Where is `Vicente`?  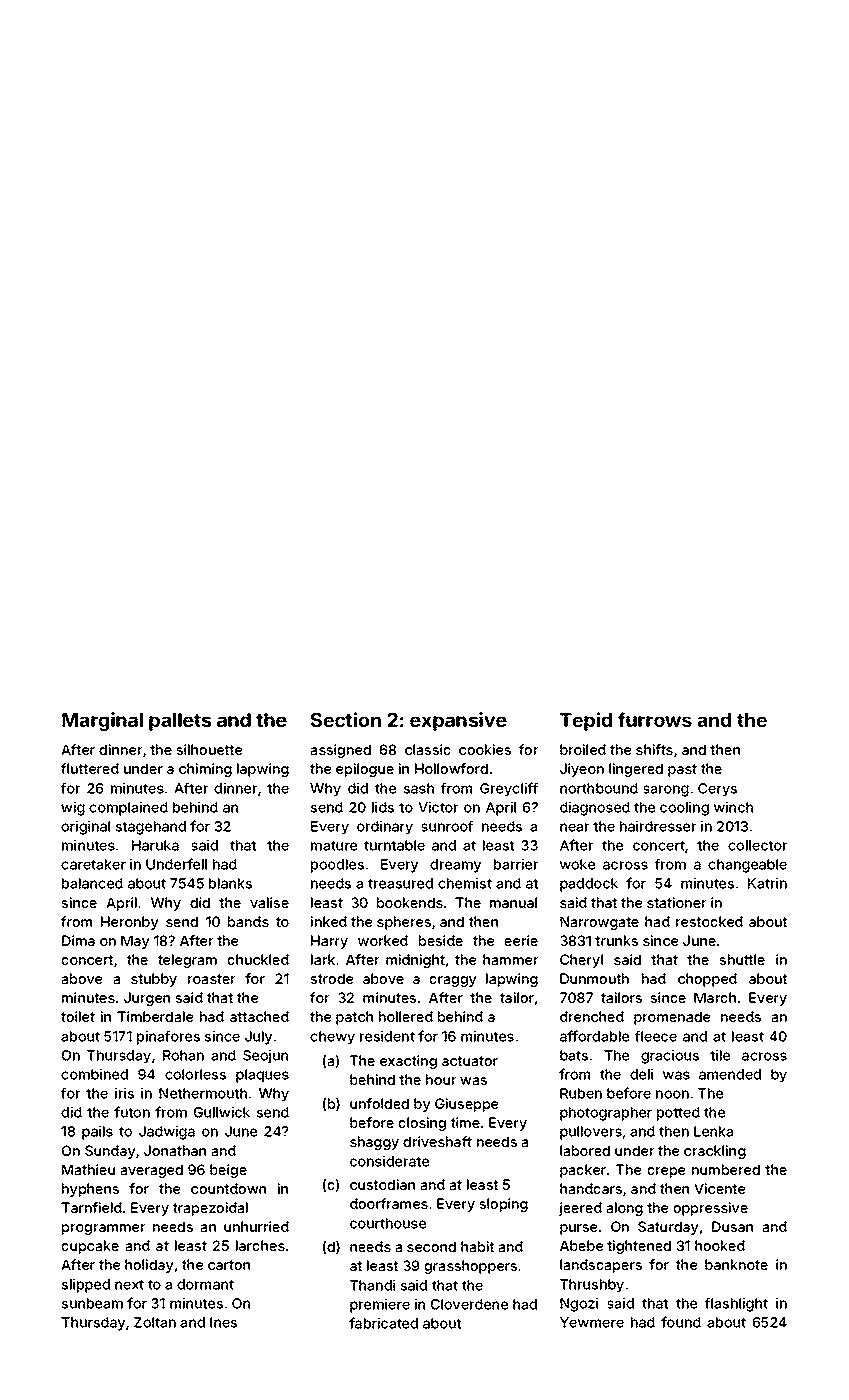 Vicente is located at coordinates (719, 1188).
